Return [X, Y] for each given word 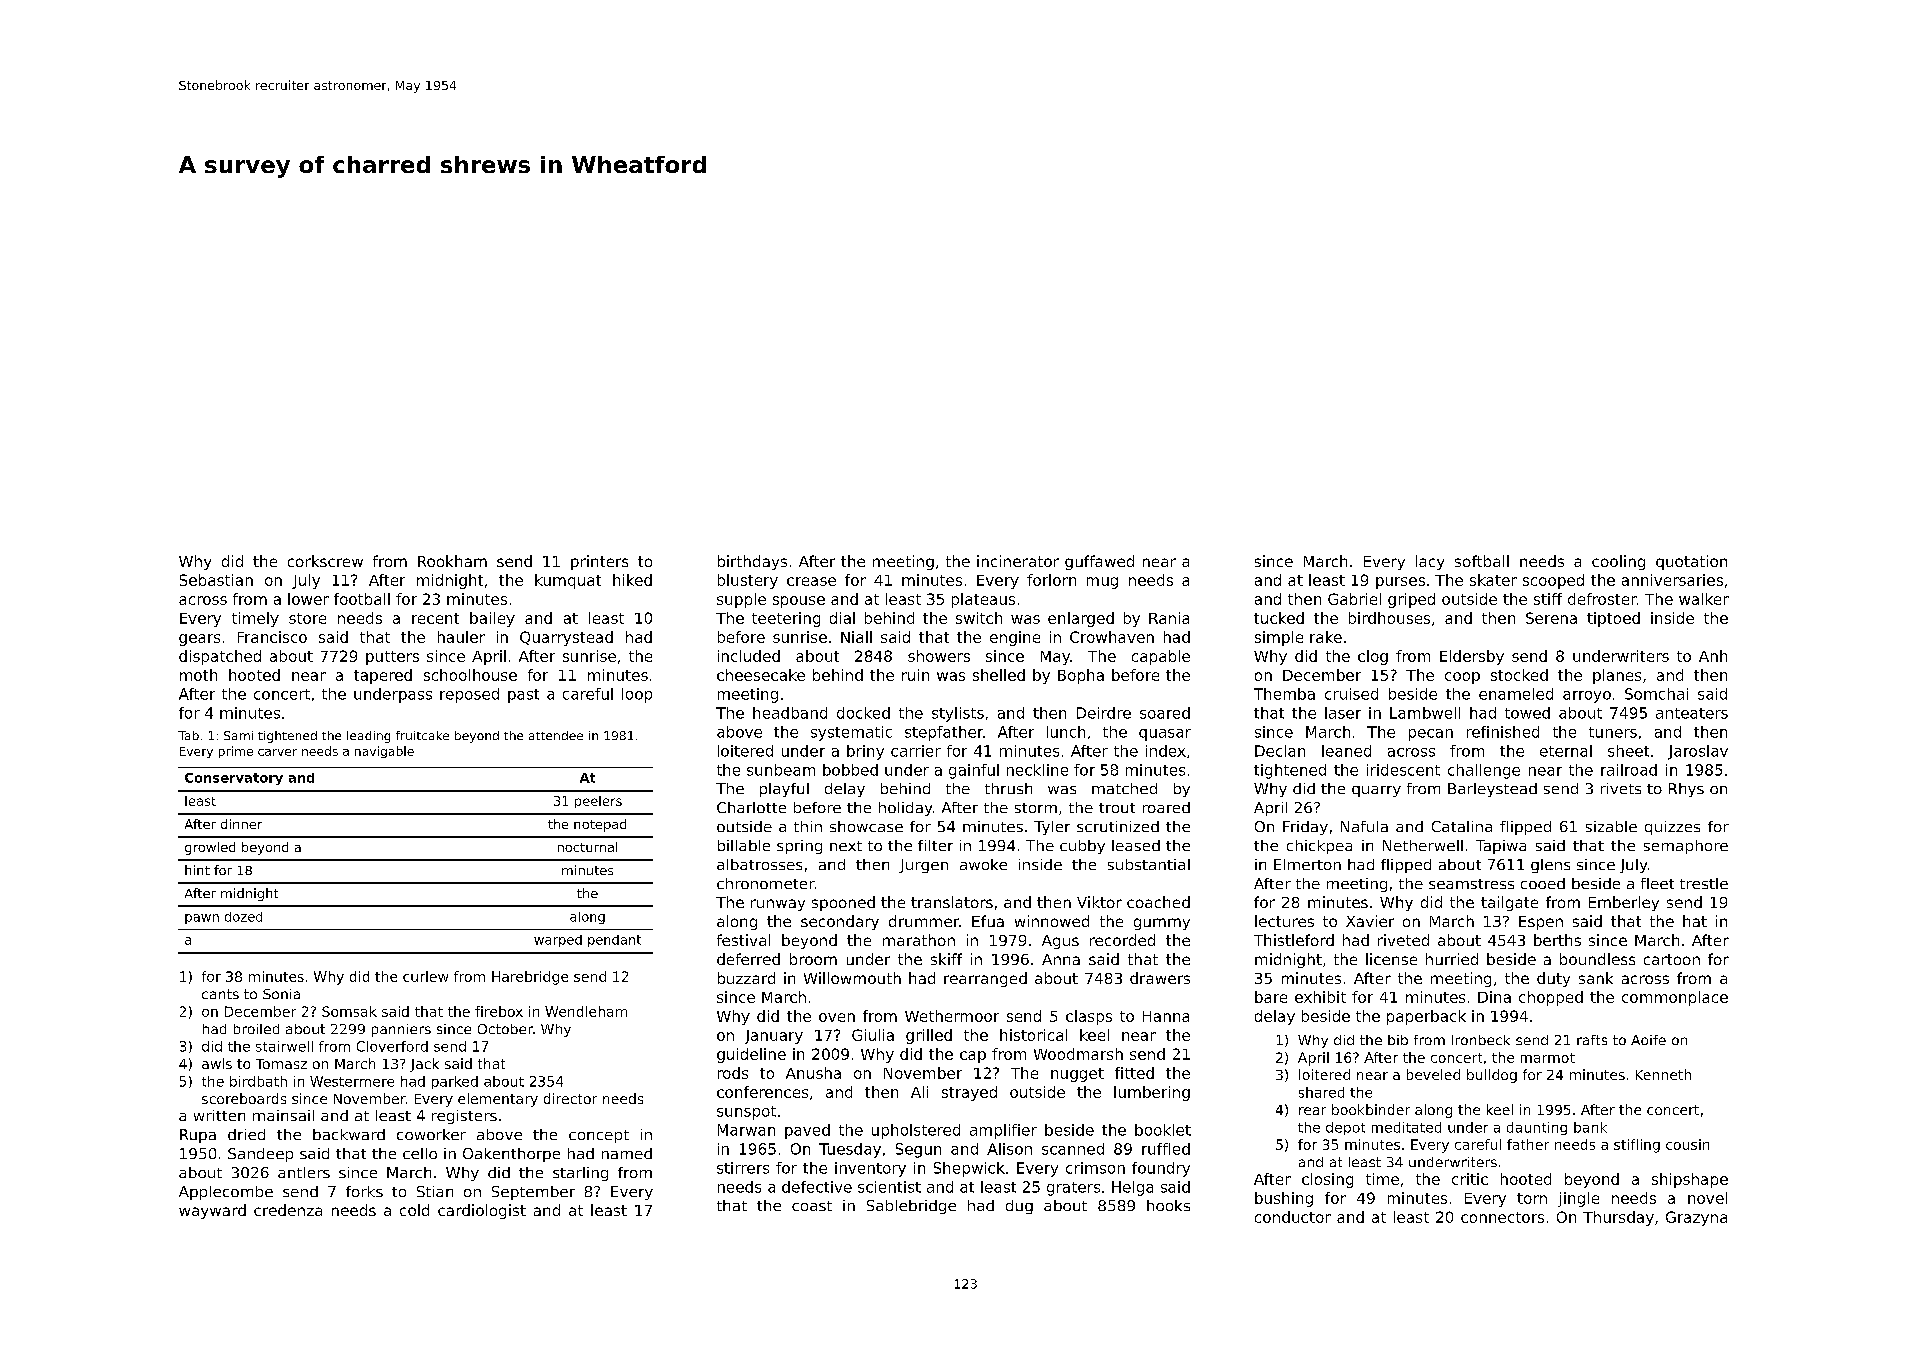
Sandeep [260, 1155]
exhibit [1320, 997]
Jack [424, 1065]
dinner [241, 824]
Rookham [452, 561]
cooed [1543, 883]
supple [741, 600]
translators [952, 902]
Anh [1713, 656]
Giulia [873, 1035]
